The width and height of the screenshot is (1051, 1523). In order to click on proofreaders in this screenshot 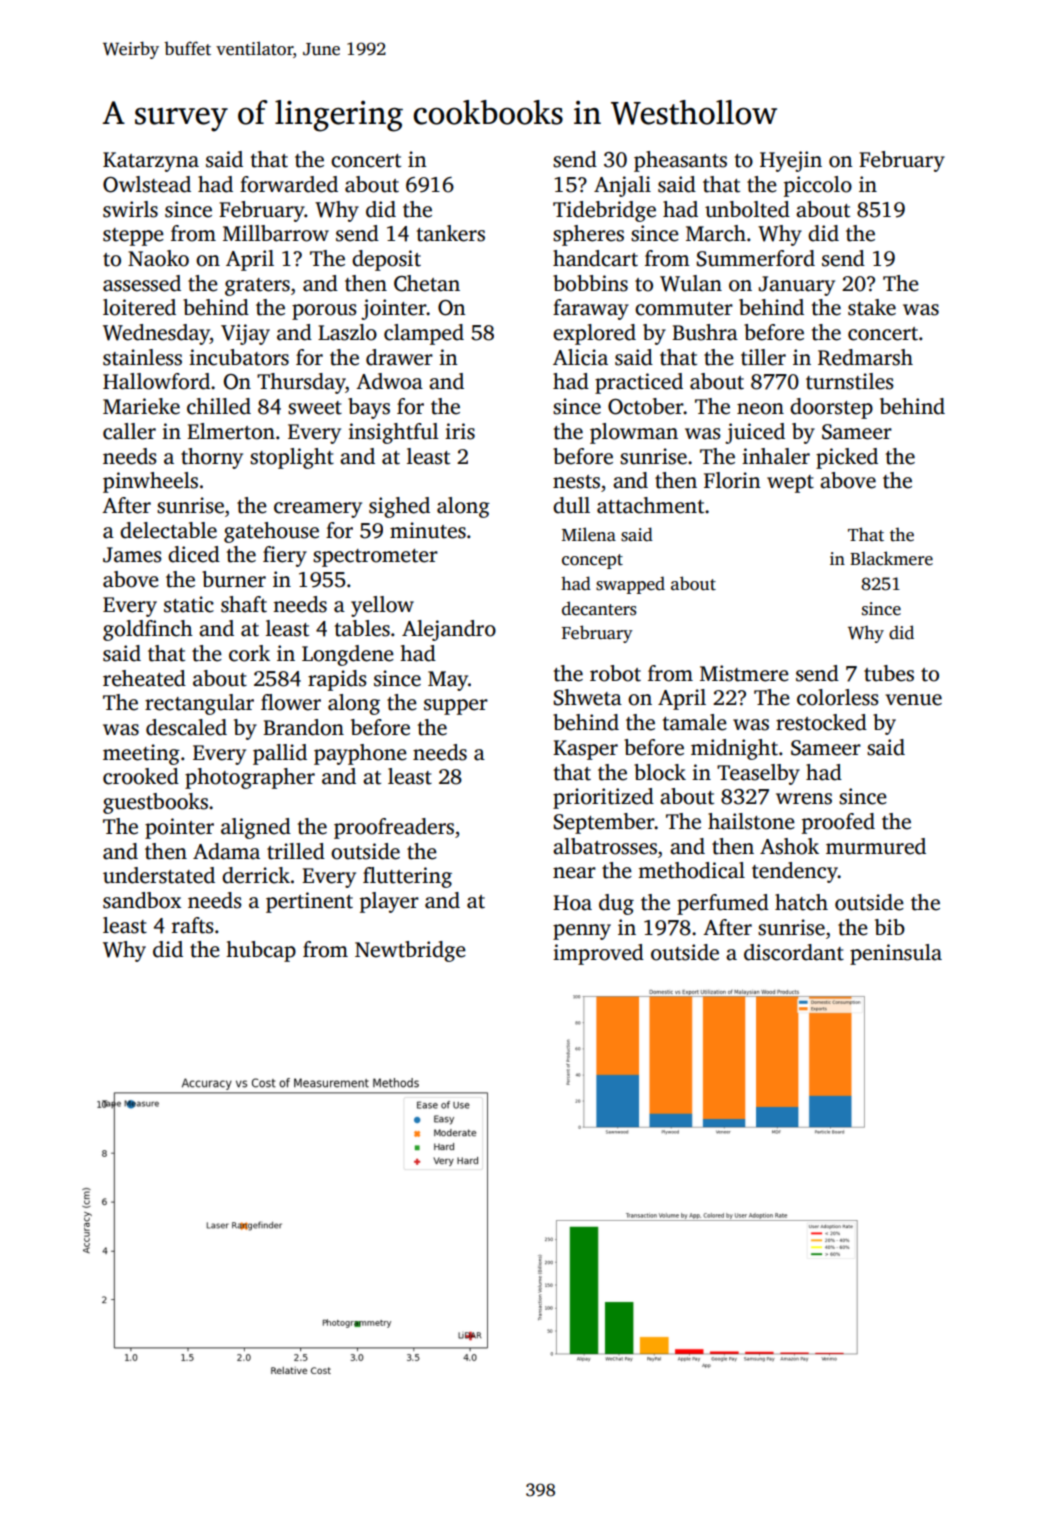, I will do `click(394, 828)`.
